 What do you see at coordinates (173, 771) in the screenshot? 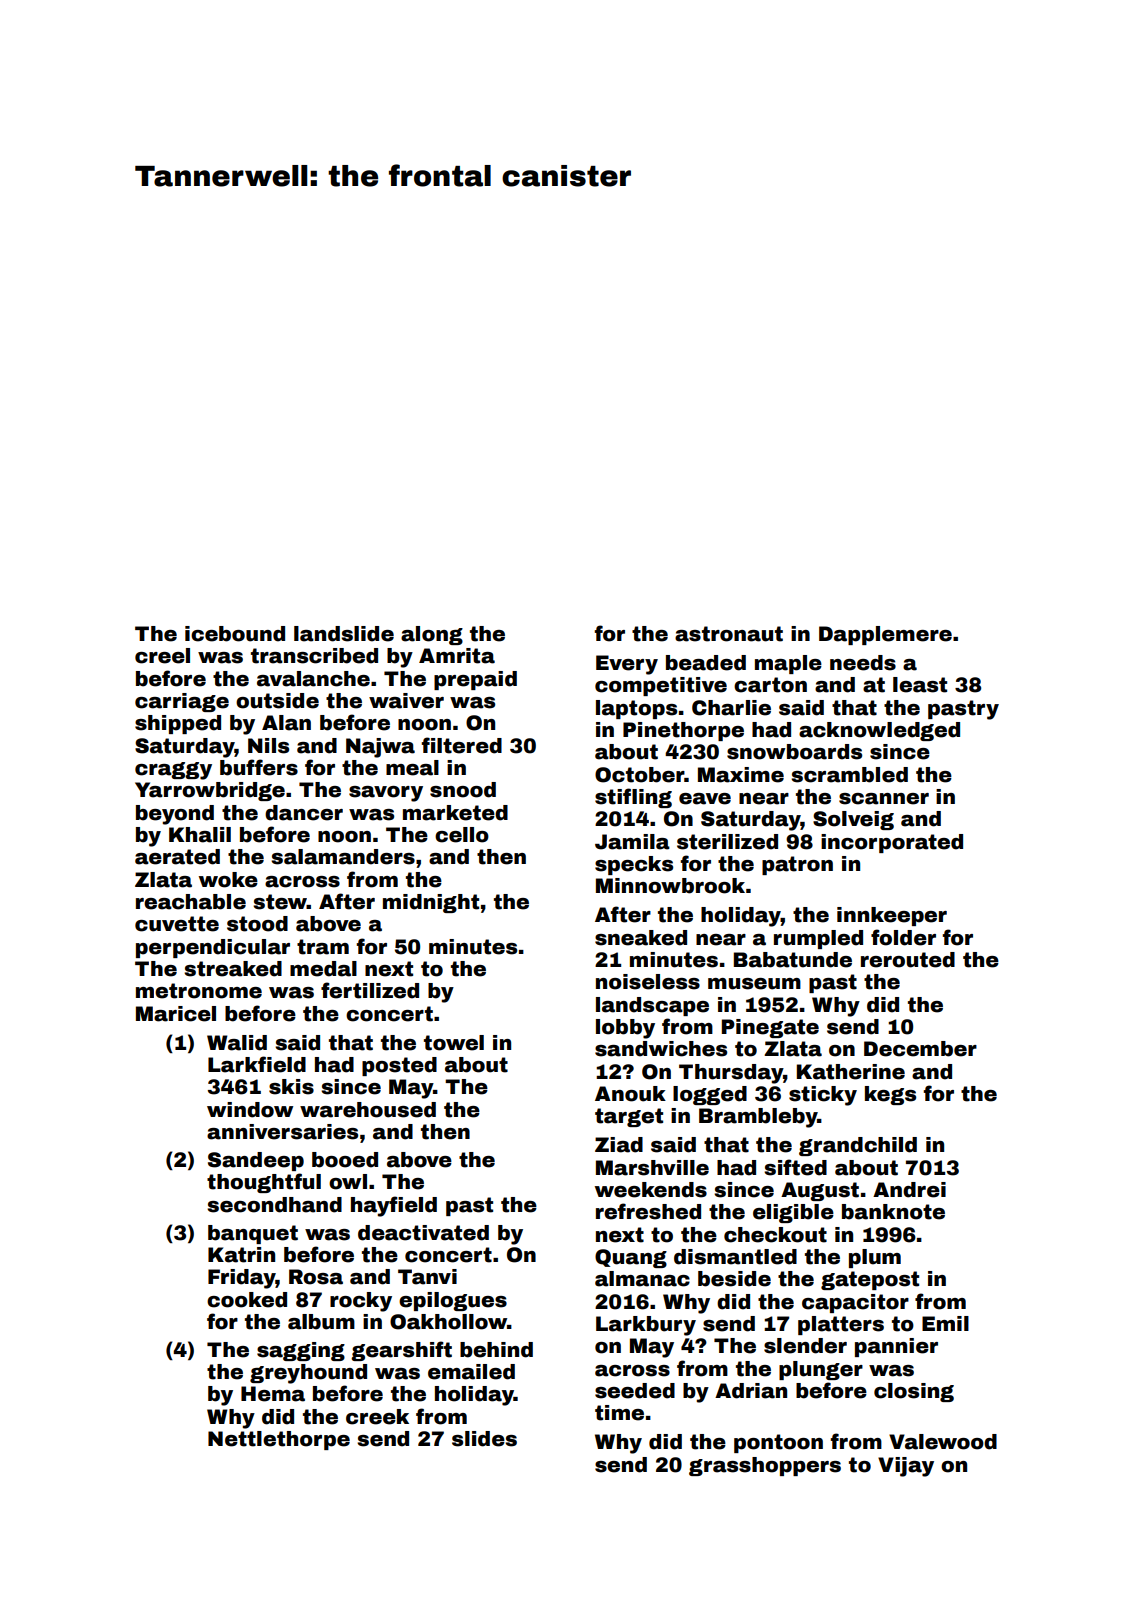
I see `craggy` at bounding box center [173, 771].
